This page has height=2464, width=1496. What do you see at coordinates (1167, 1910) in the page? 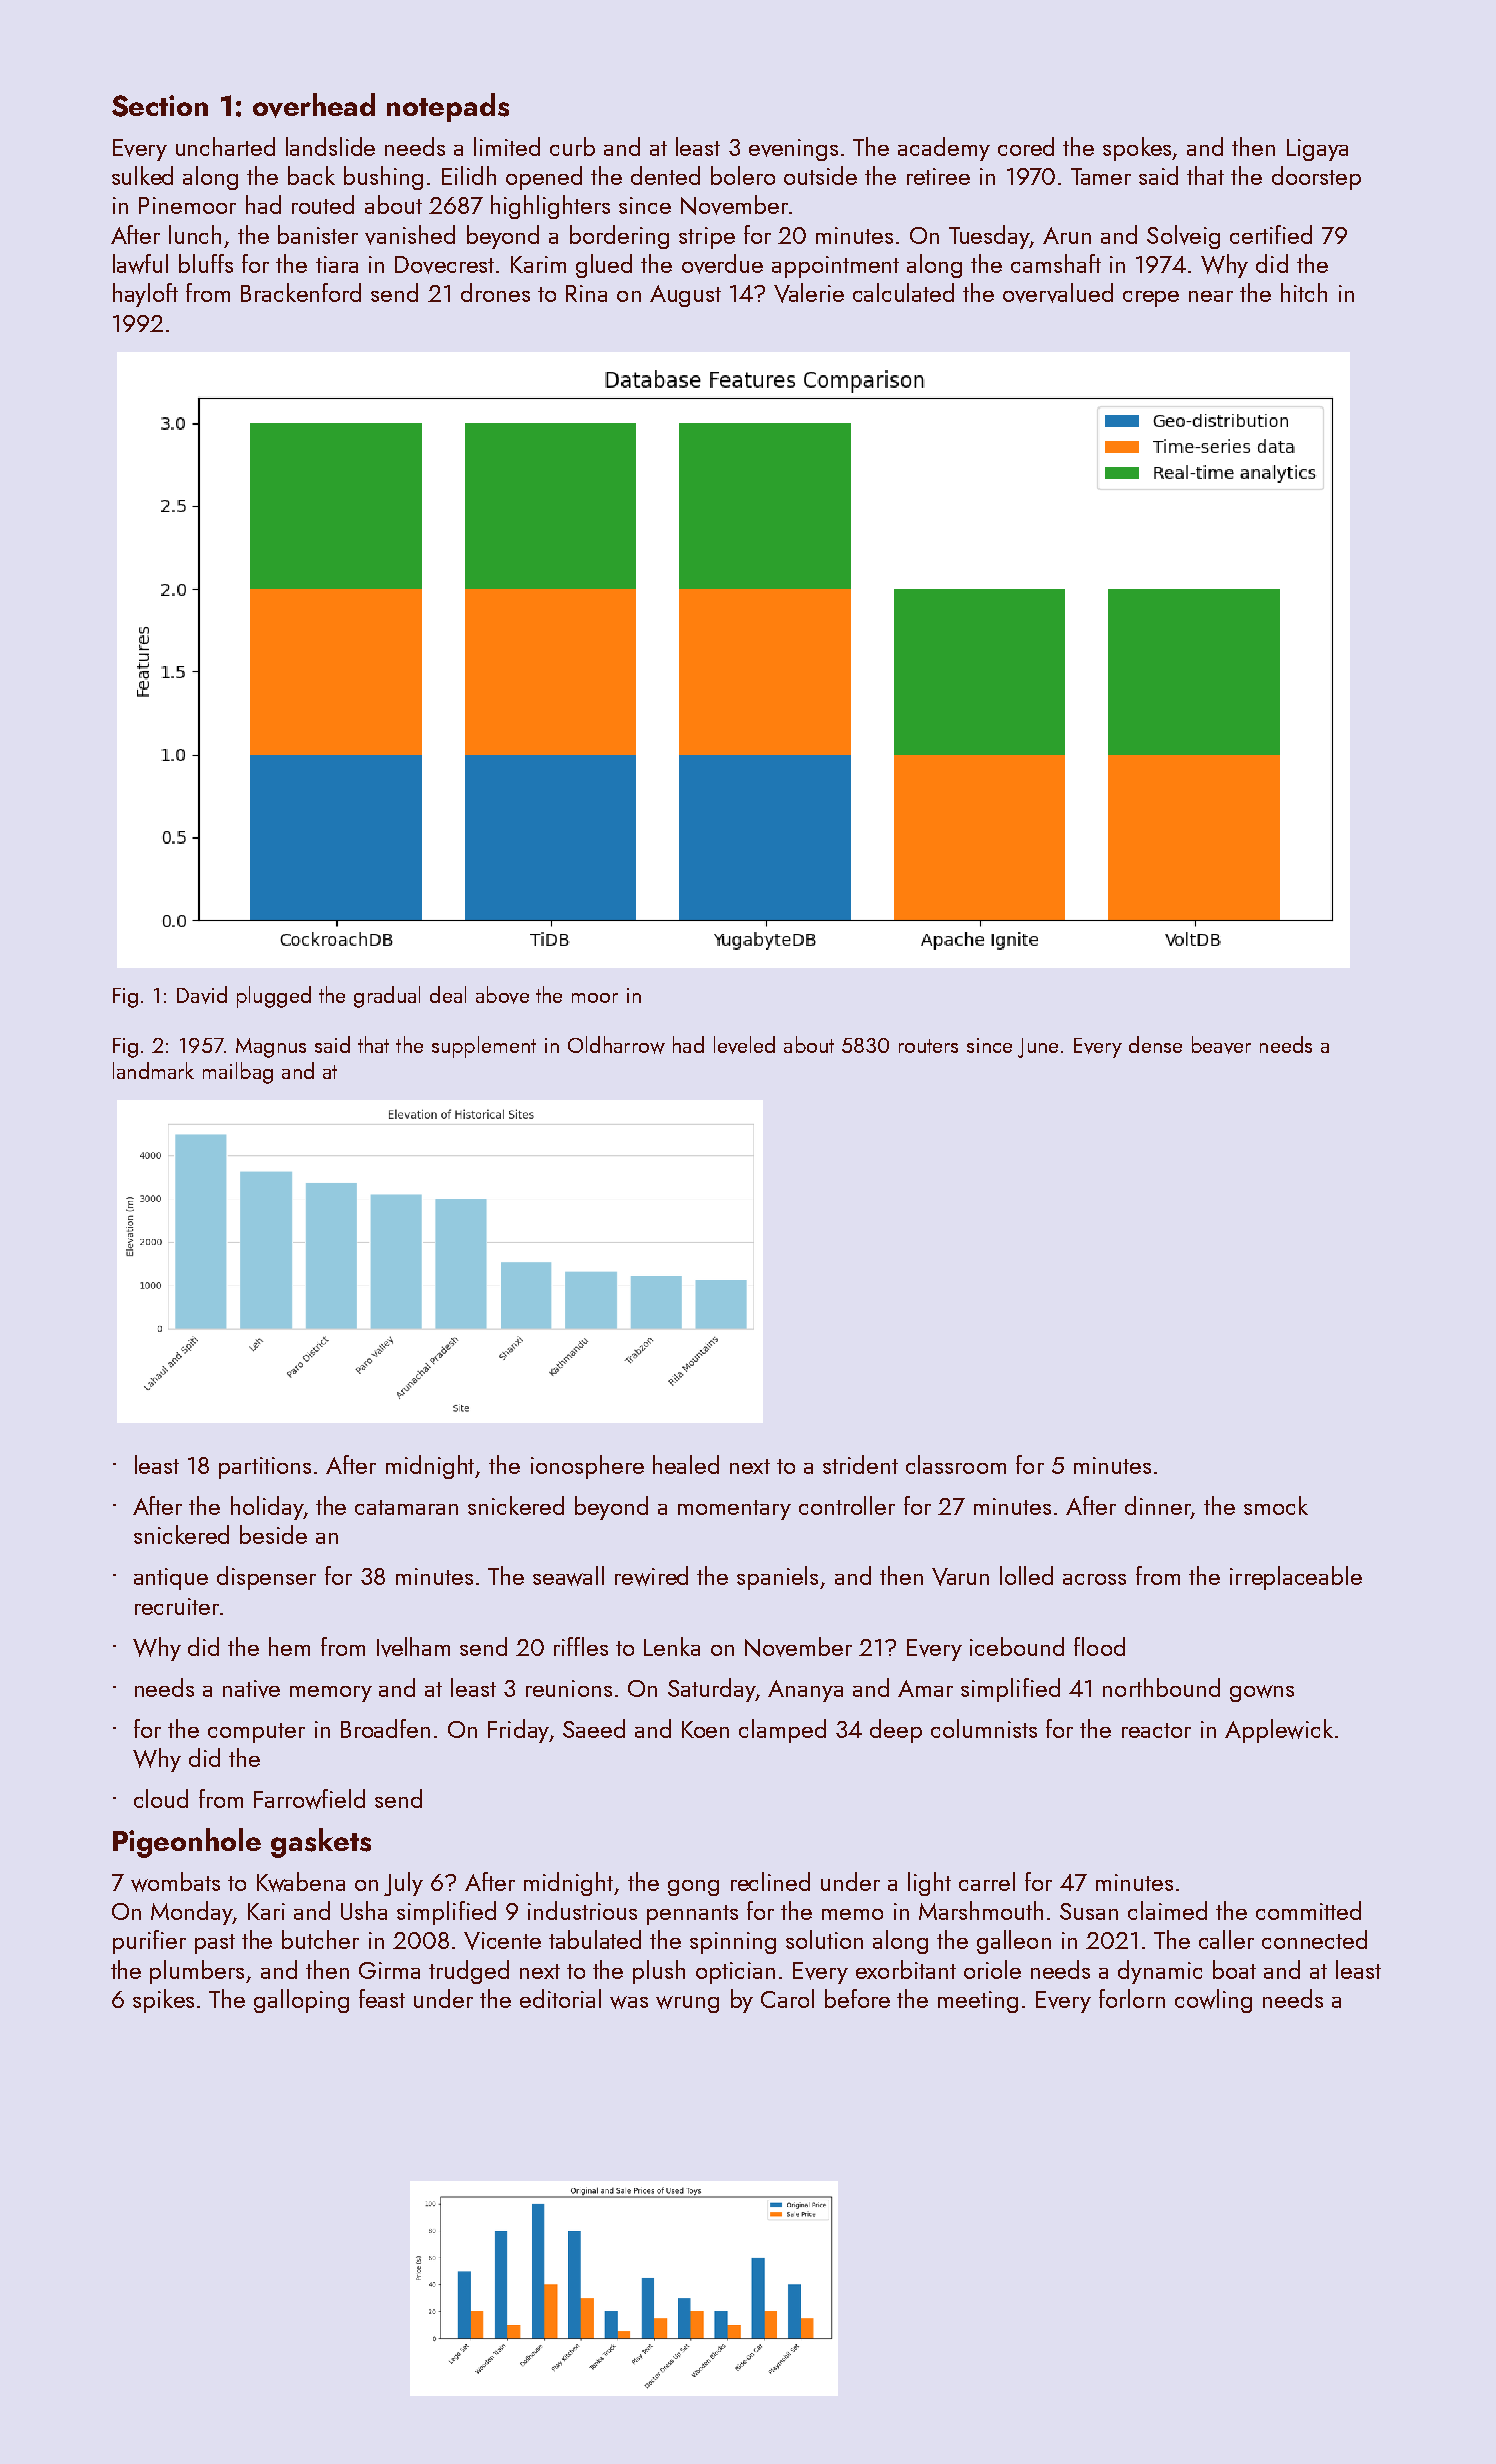
I see `claimed` at bounding box center [1167, 1910].
